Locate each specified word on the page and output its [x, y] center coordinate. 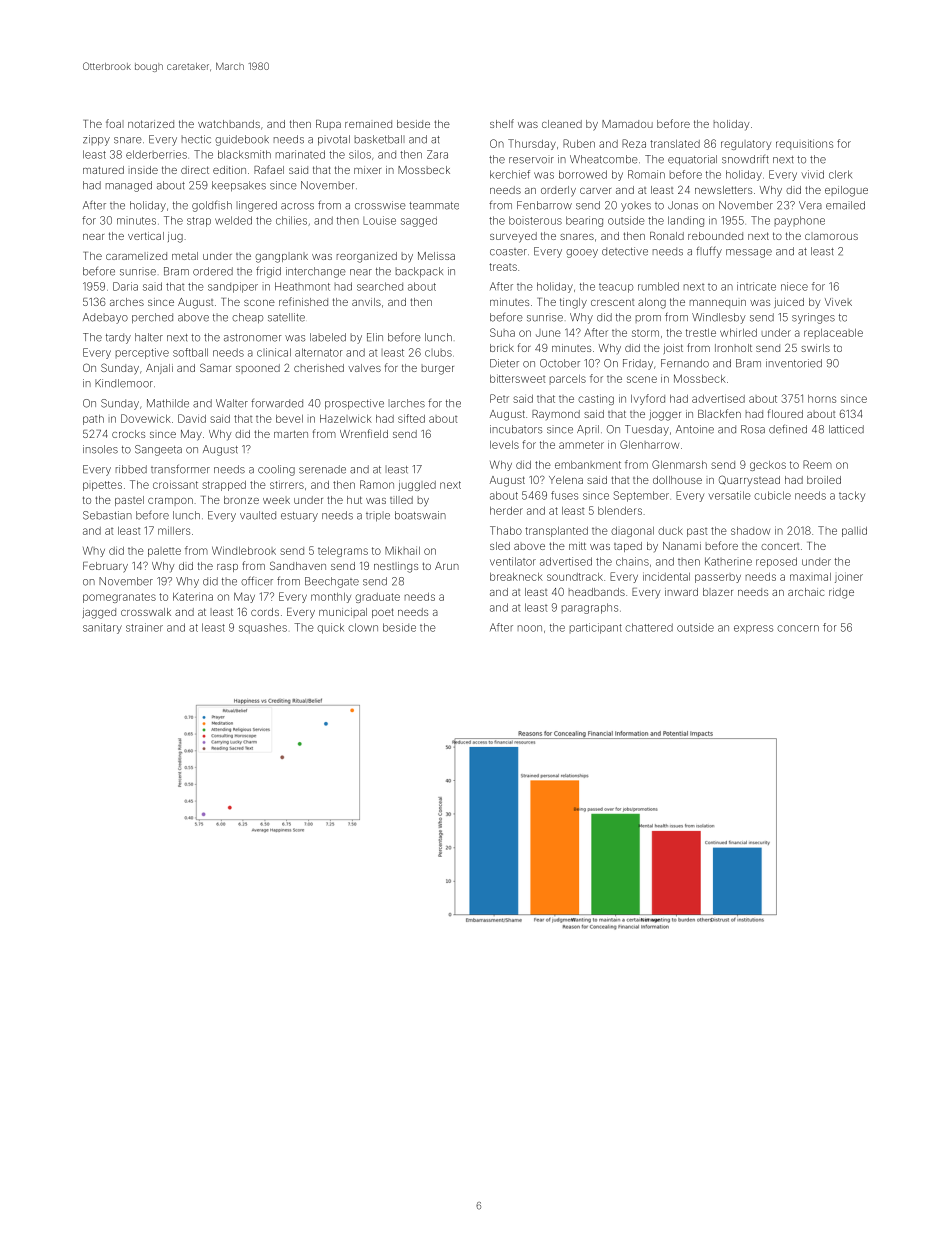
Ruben [579, 143]
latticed [846, 429]
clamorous [831, 236]
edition [229, 170]
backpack [419, 272]
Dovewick [146, 418]
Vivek [838, 302]
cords [265, 612]
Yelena [566, 480]
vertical [146, 236]
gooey [582, 253]
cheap [247, 318]
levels [504, 445]
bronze [241, 500]
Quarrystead [749, 481]
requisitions [804, 144]
